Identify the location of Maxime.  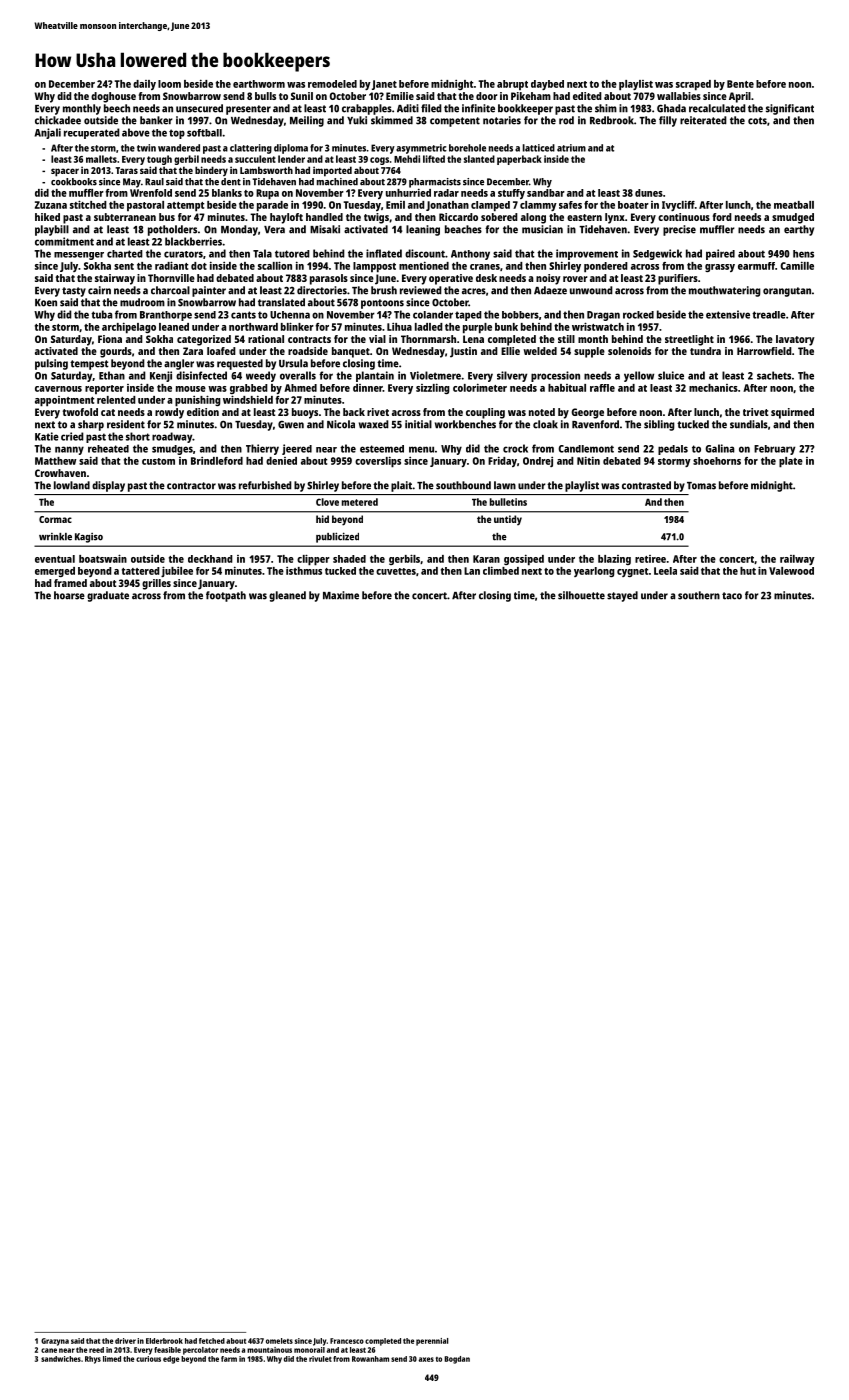
(341, 595).
